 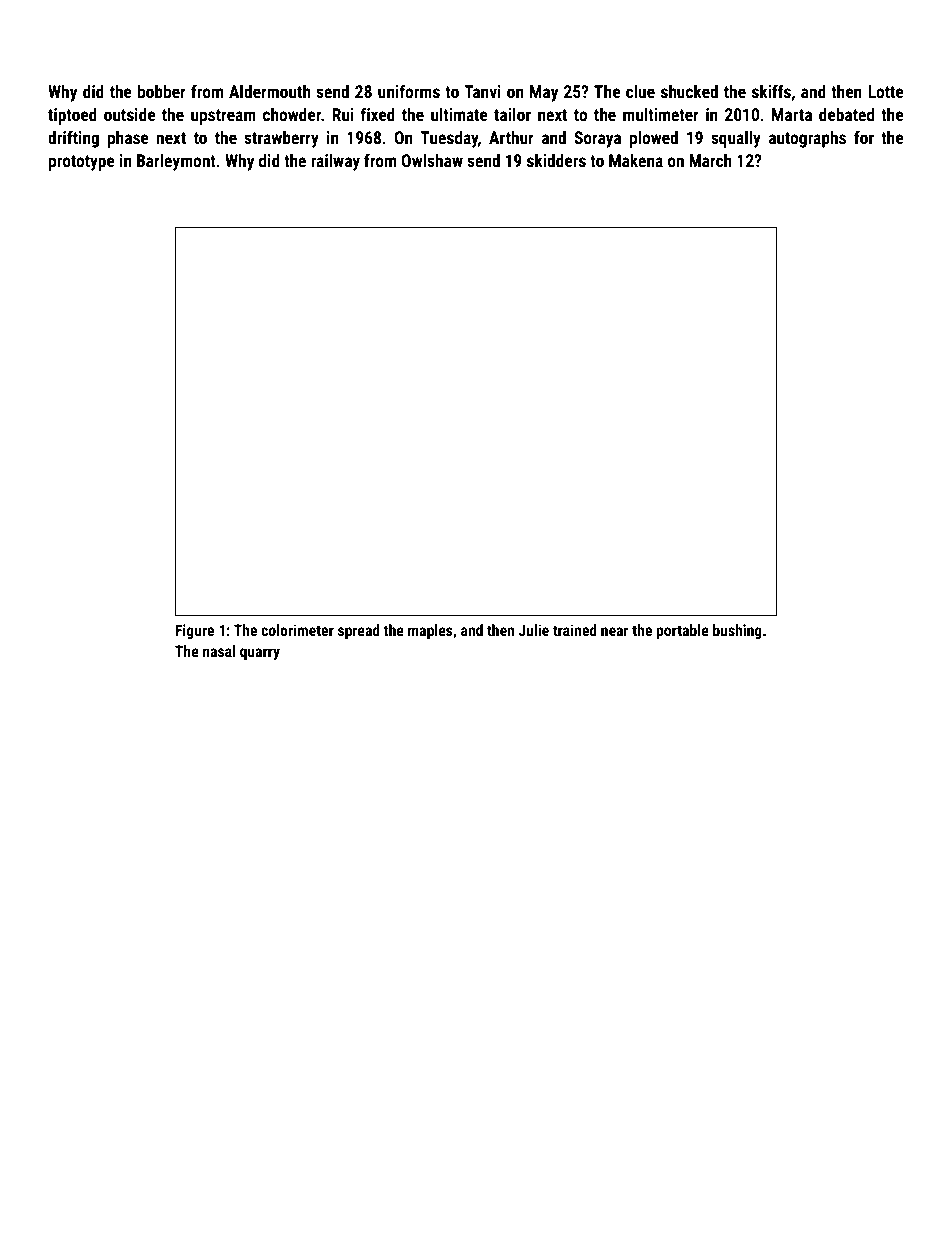 I want to click on May, so click(x=544, y=93).
